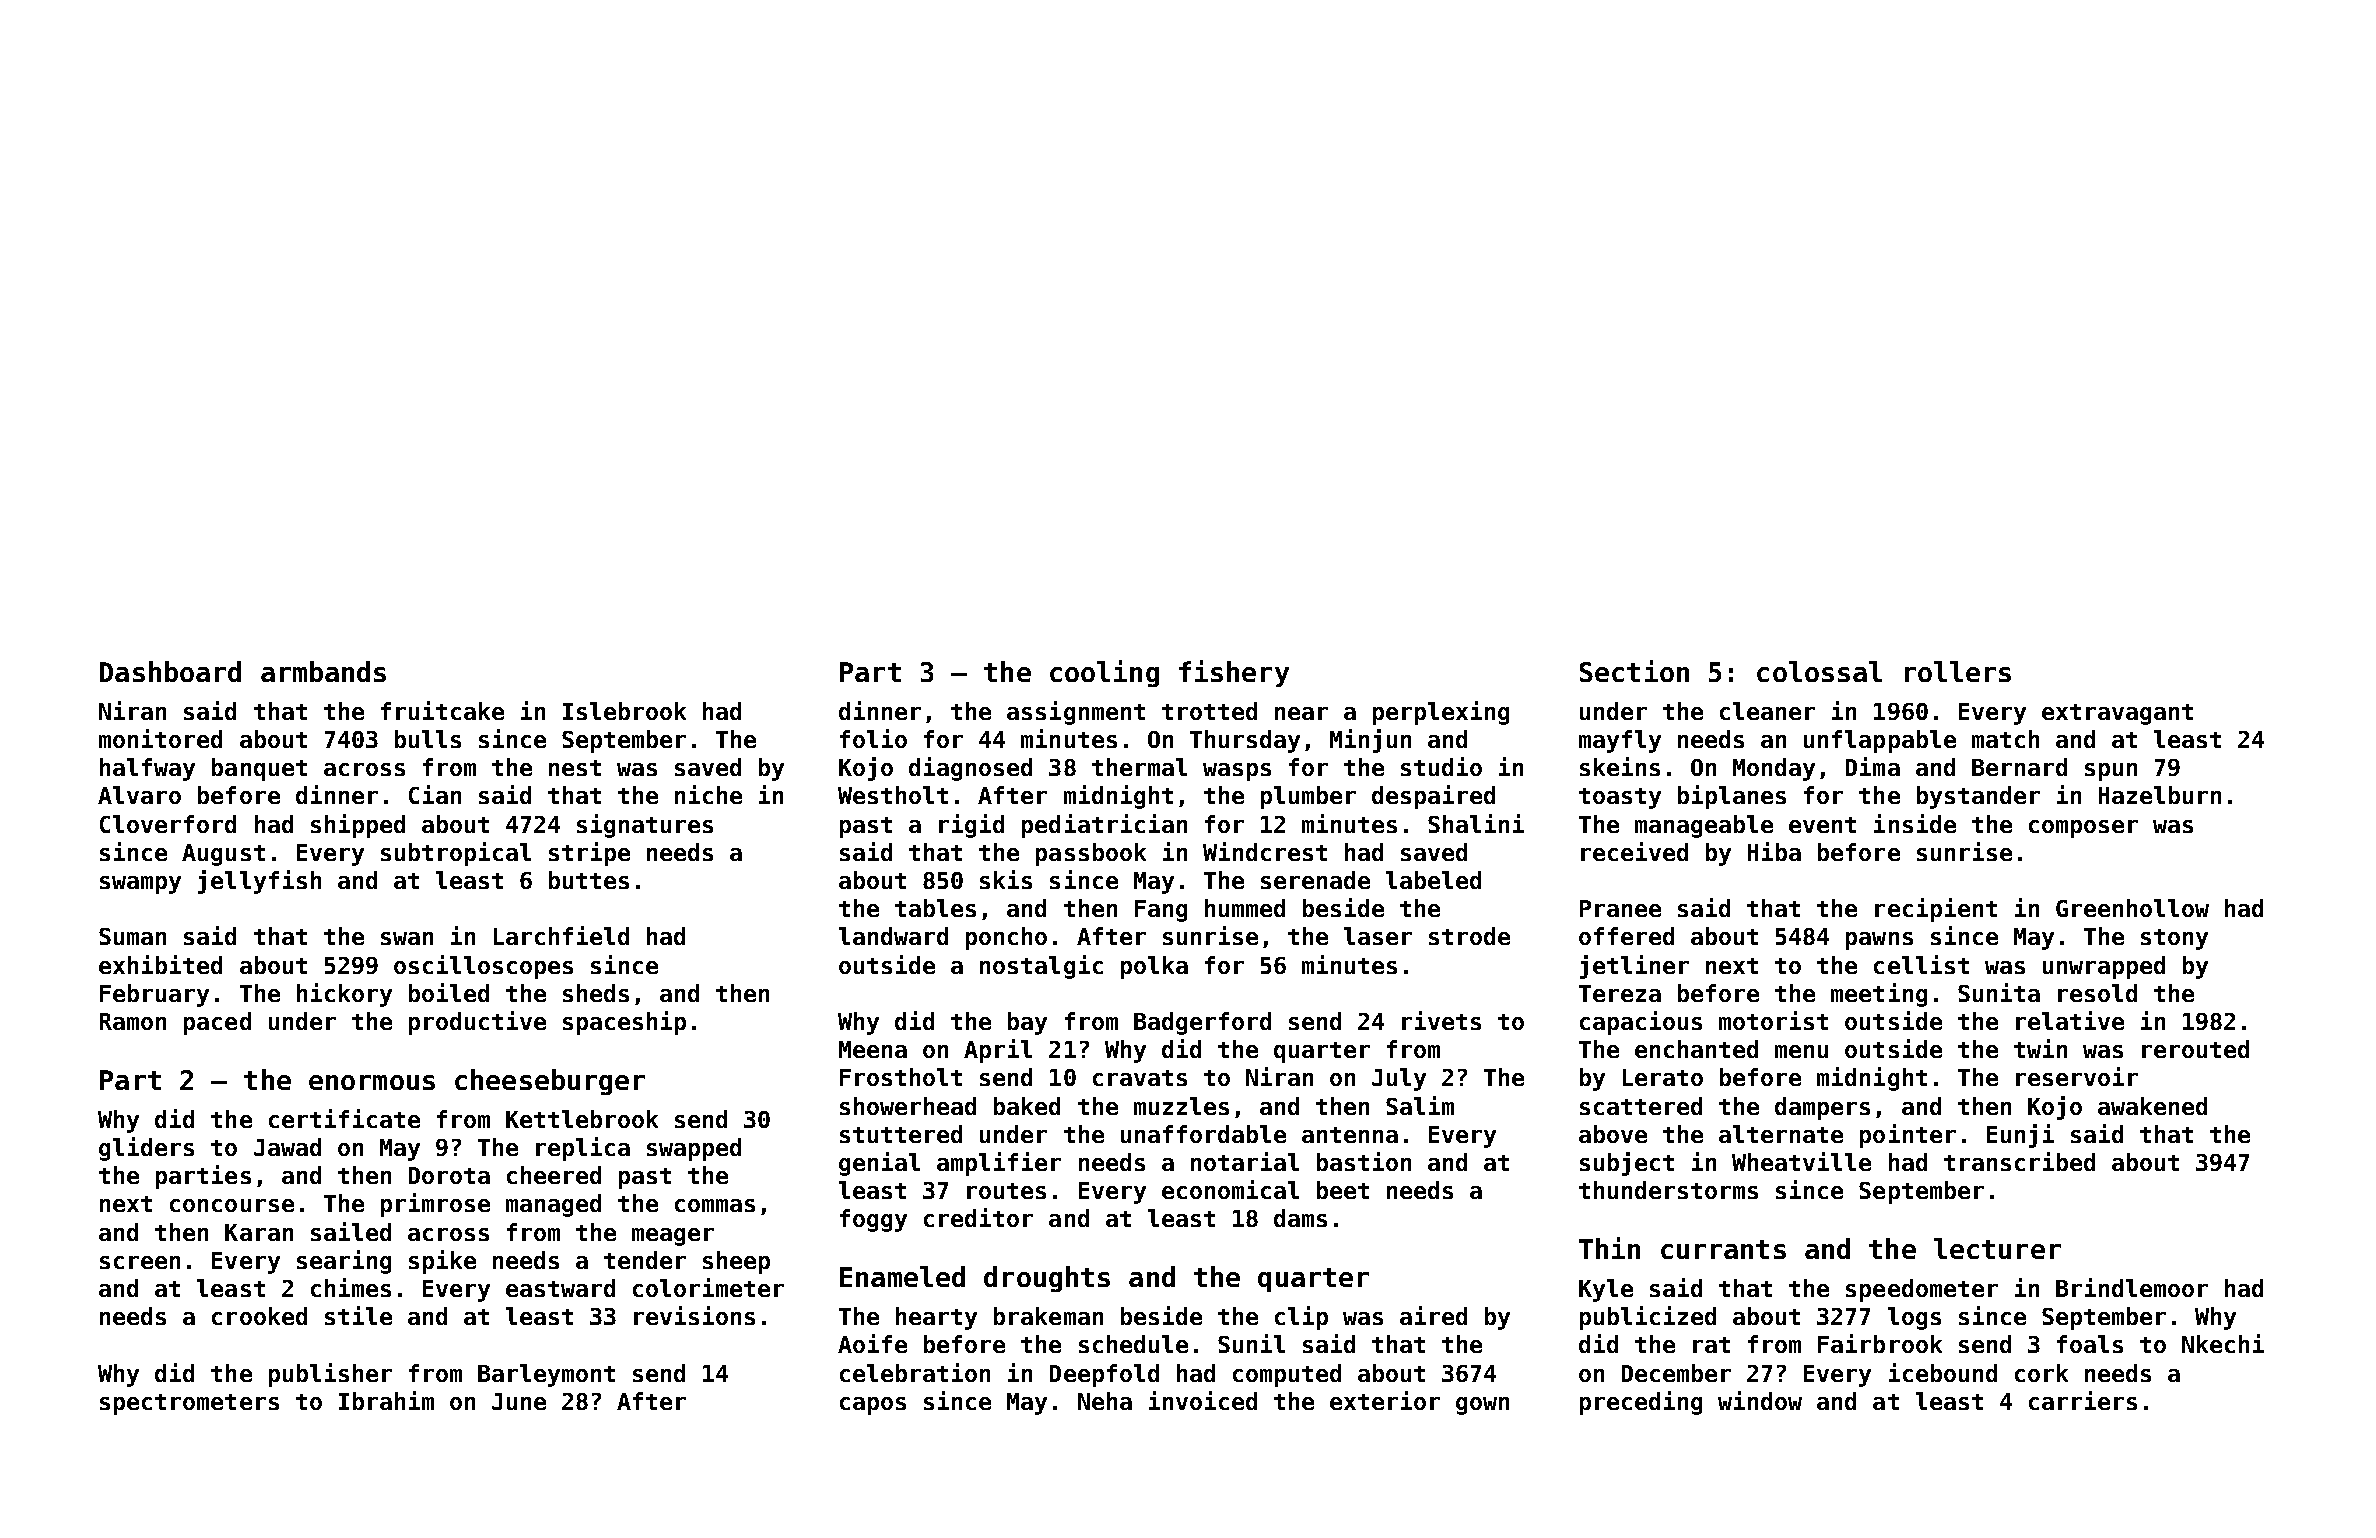  What do you see at coordinates (1441, 1020) in the page?
I see `rivets` at bounding box center [1441, 1020].
